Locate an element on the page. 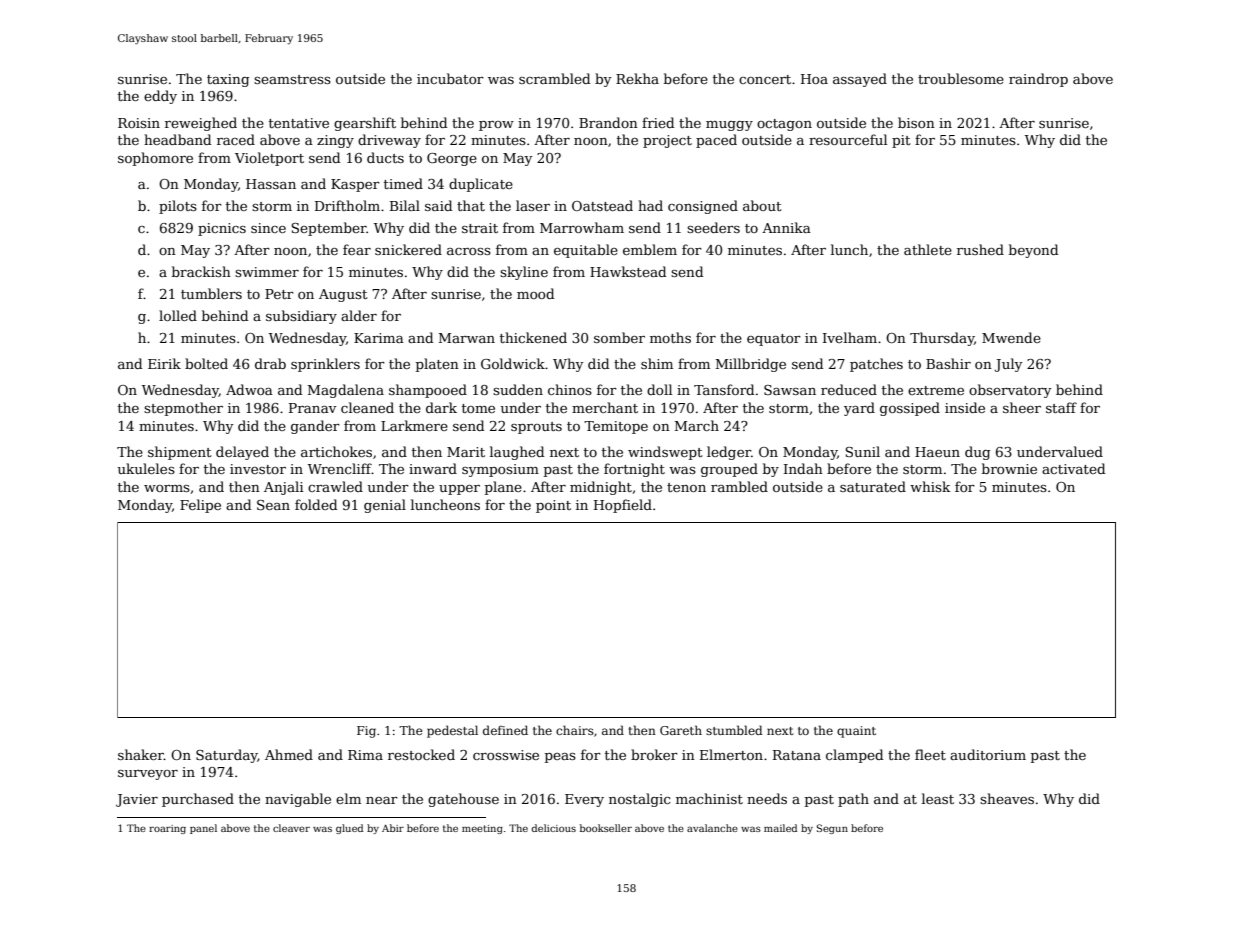  Segun is located at coordinates (832, 829).
